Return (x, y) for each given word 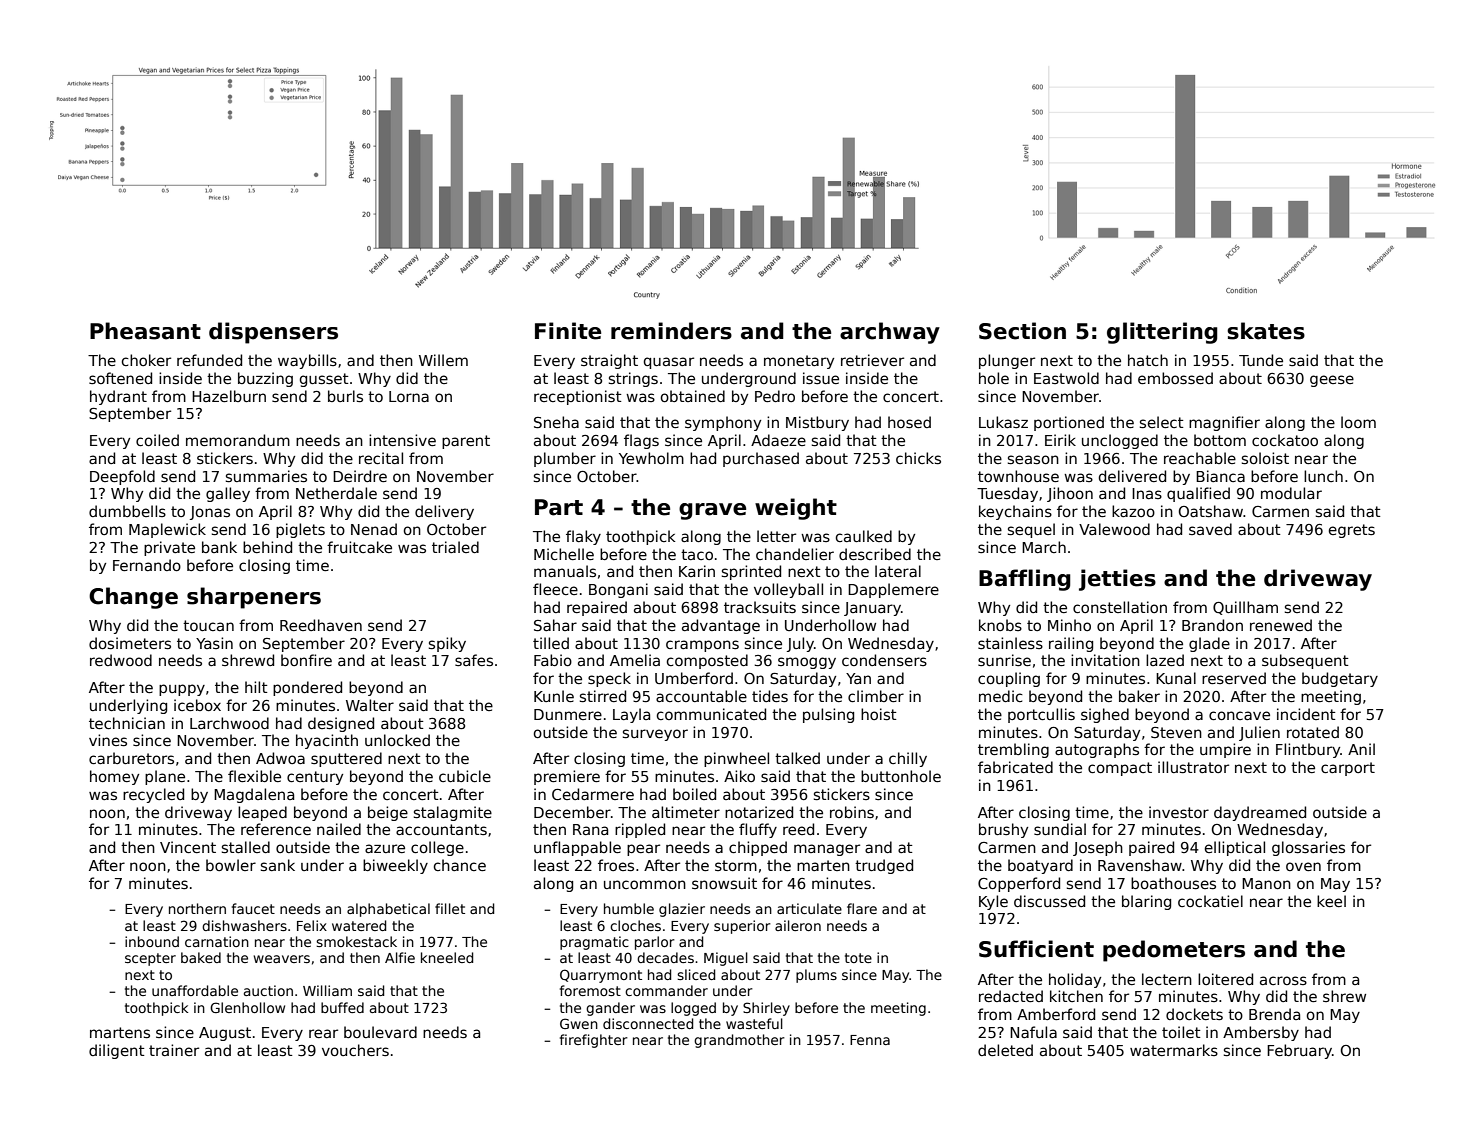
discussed (1049, 901)
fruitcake (359, 547)
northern (197, 908)
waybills (307, 361)
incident (1306, 714)
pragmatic (594, 943)
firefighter (594, 1041)
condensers (884, 660)
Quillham (1245, 608)
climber (876, 696)
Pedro (775, 396)
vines (108, 740)
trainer (174, 1050)
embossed (1175, 378)
